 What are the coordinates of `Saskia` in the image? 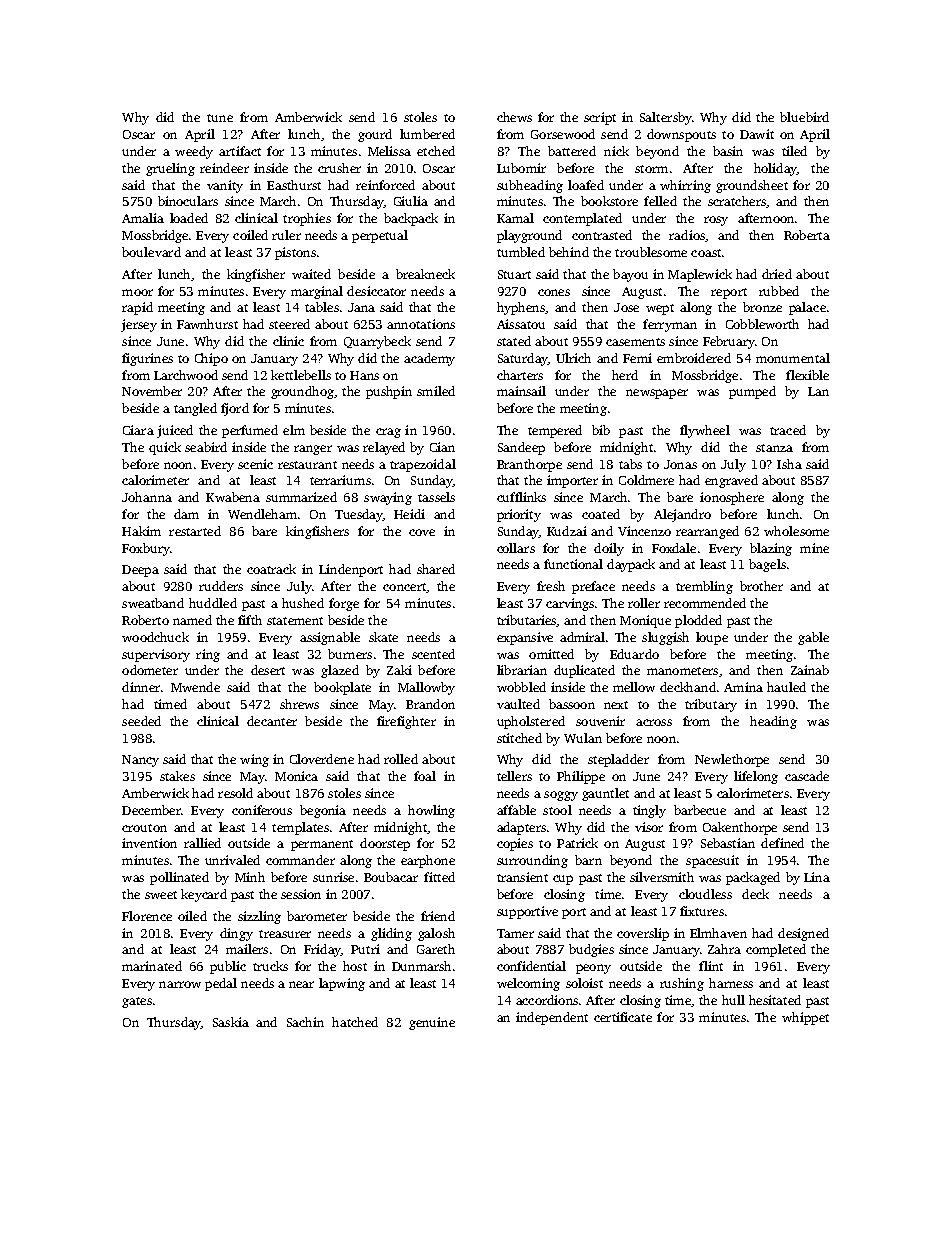 It's located at (231, 1022).
